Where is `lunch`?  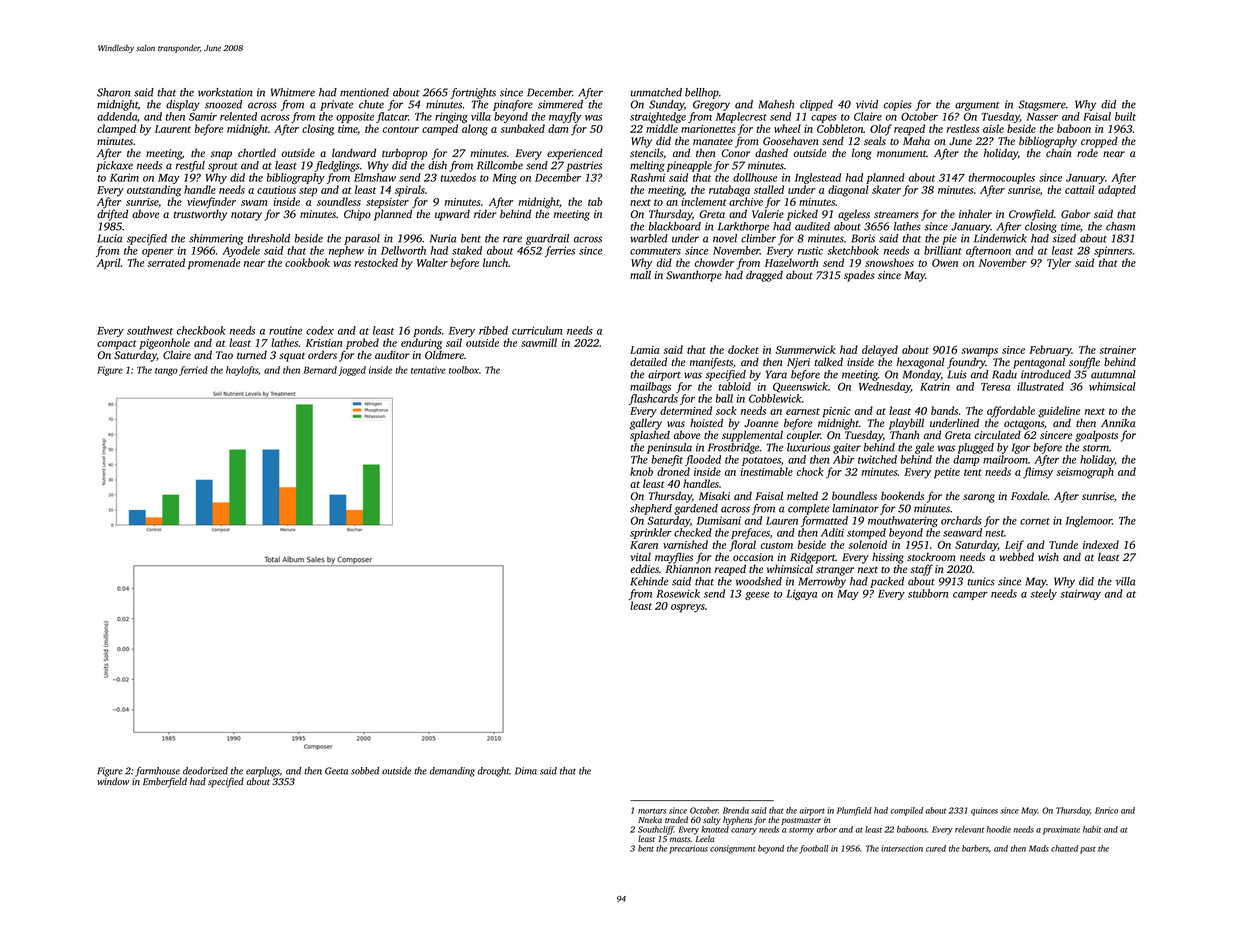 lunch is located at coordinates (495, 262).
